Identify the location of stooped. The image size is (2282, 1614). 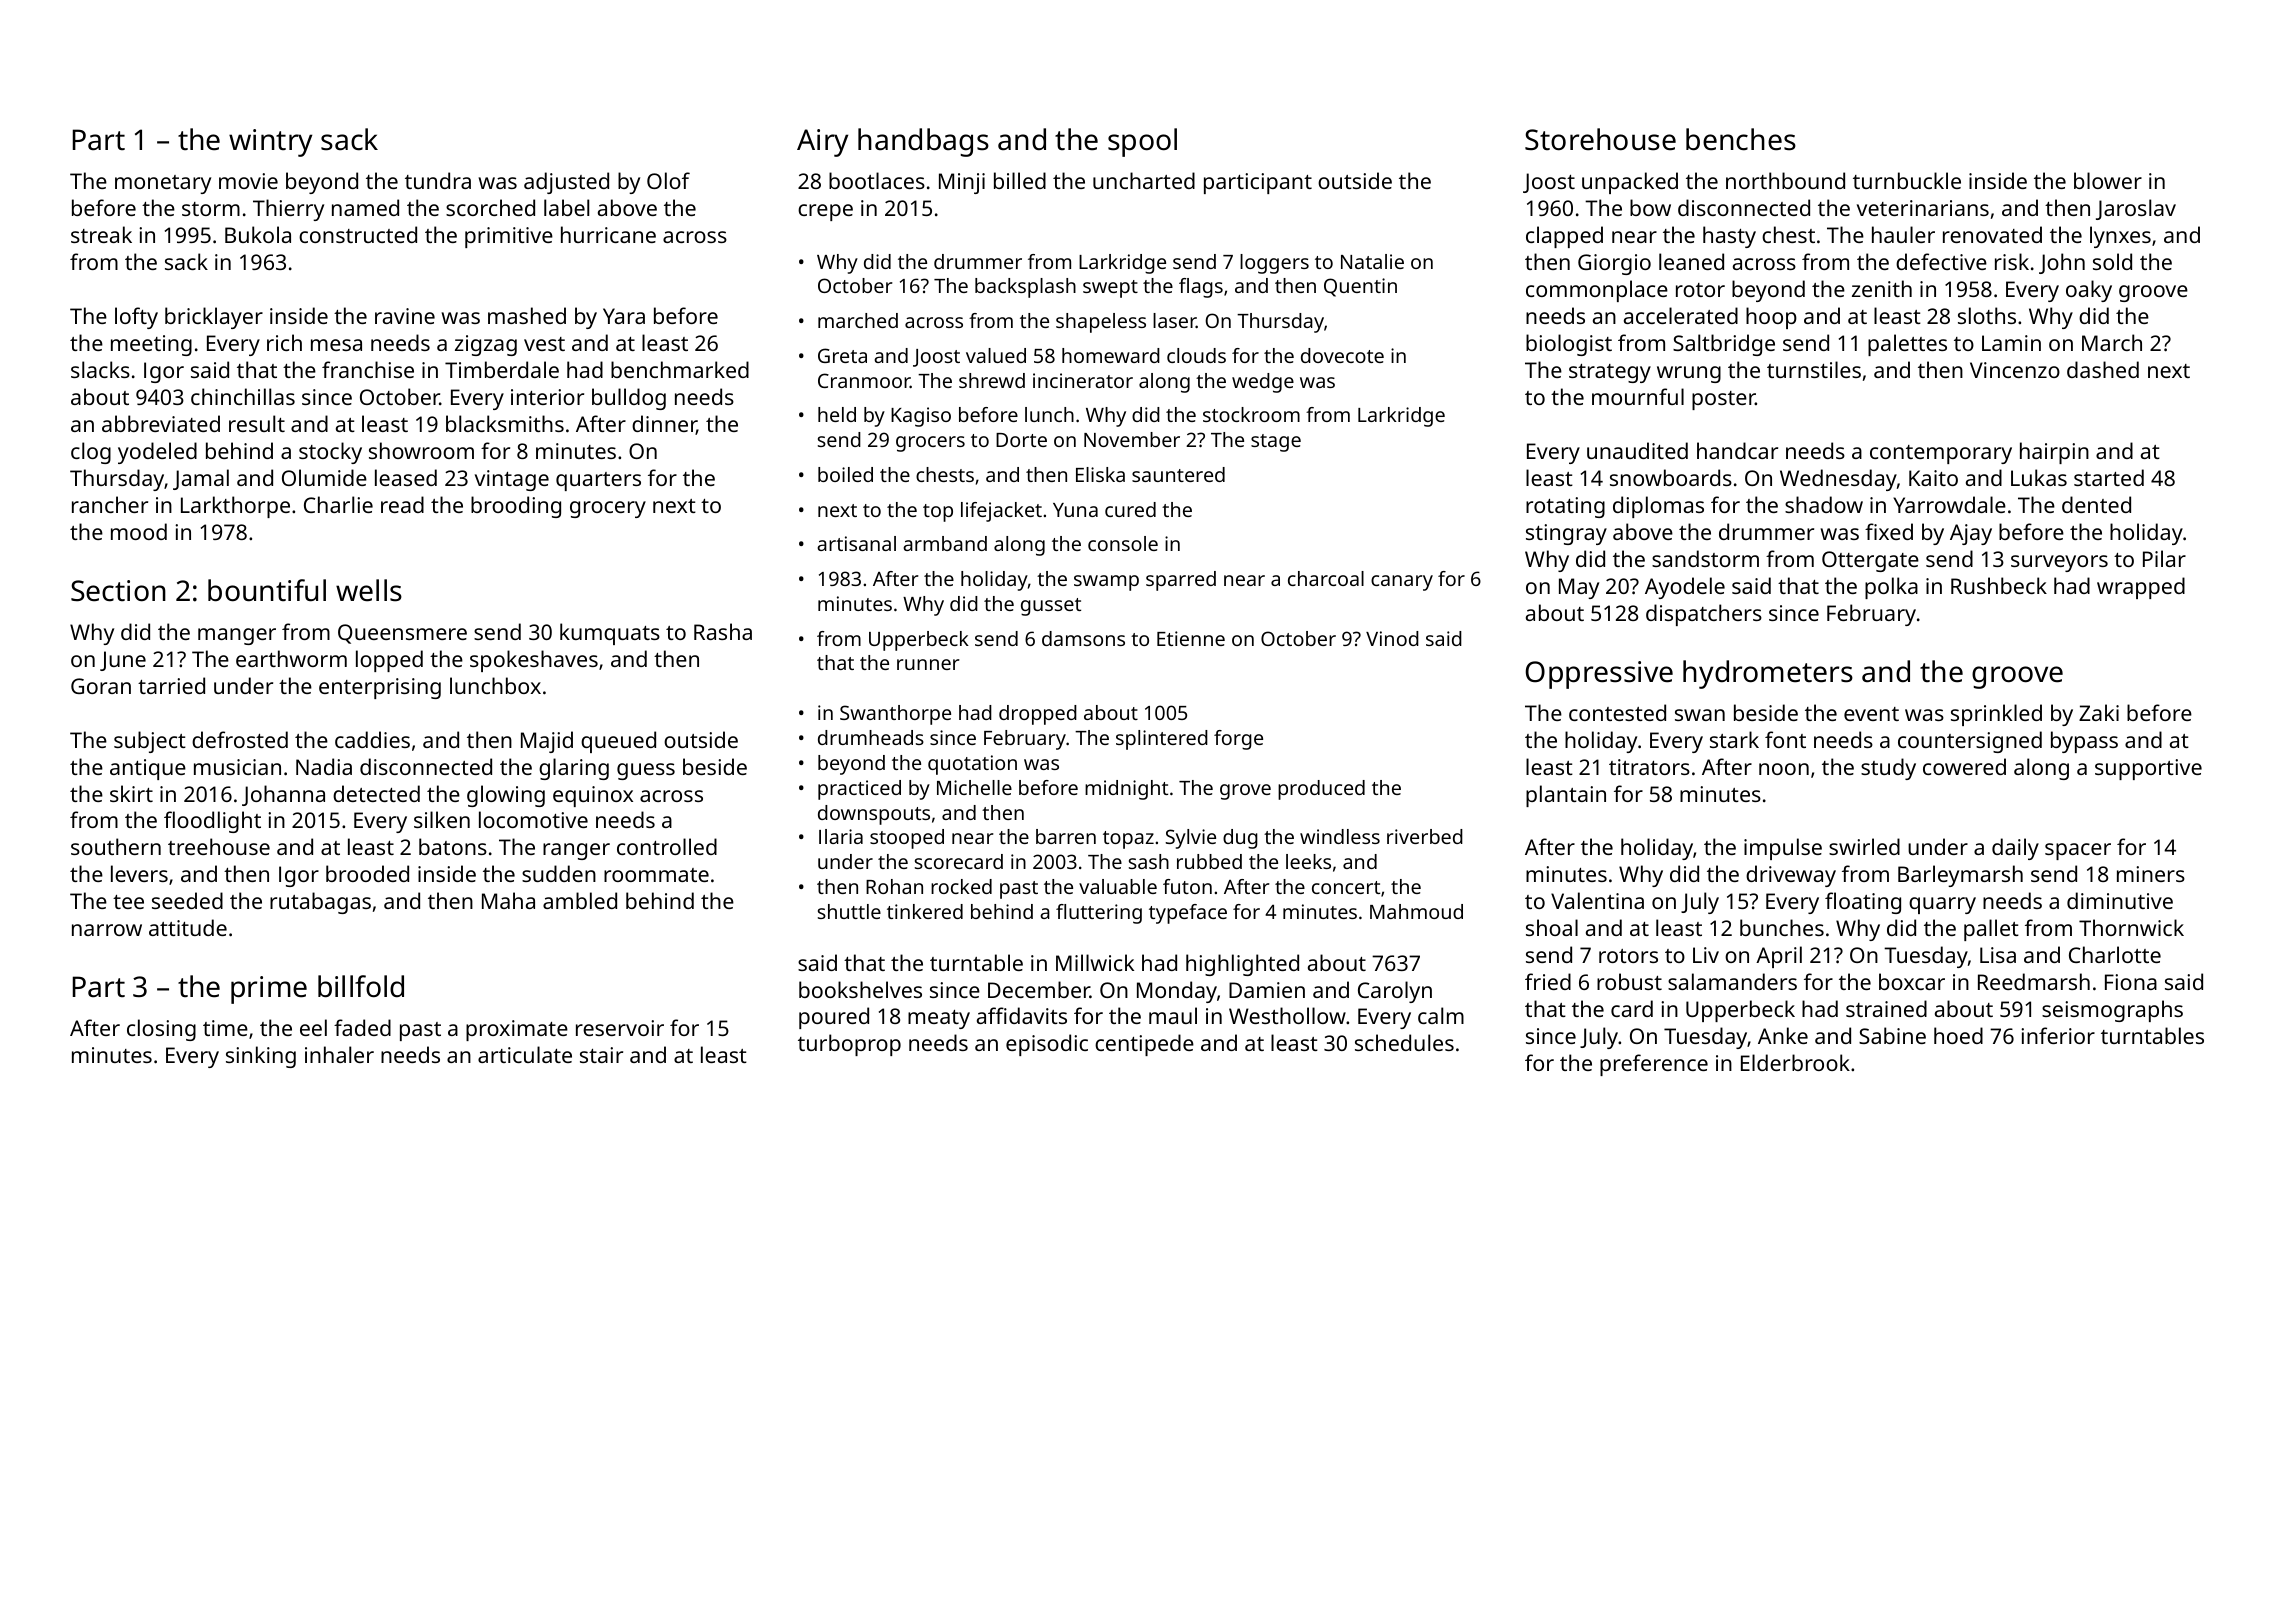
(907, 839).
